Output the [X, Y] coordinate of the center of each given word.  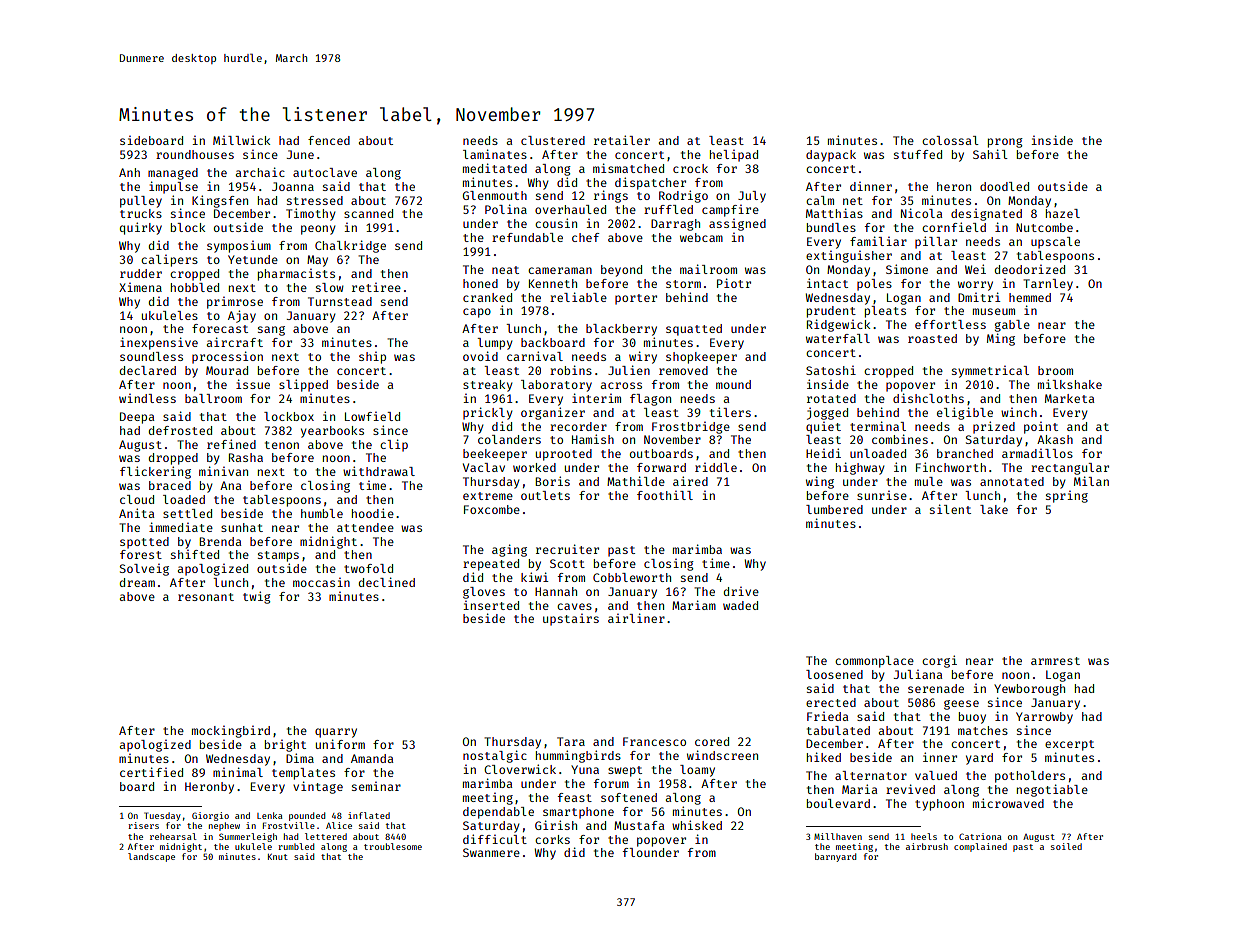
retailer [622, 140]
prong [1005, 143]
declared [148, 370]
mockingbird [231, 732]
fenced [329, 140]
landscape [151, 857]
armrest [1055, 661]
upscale [1055, 243]
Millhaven [838, 836]
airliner [636, 618]
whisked [697, 825]
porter [636, 299]
